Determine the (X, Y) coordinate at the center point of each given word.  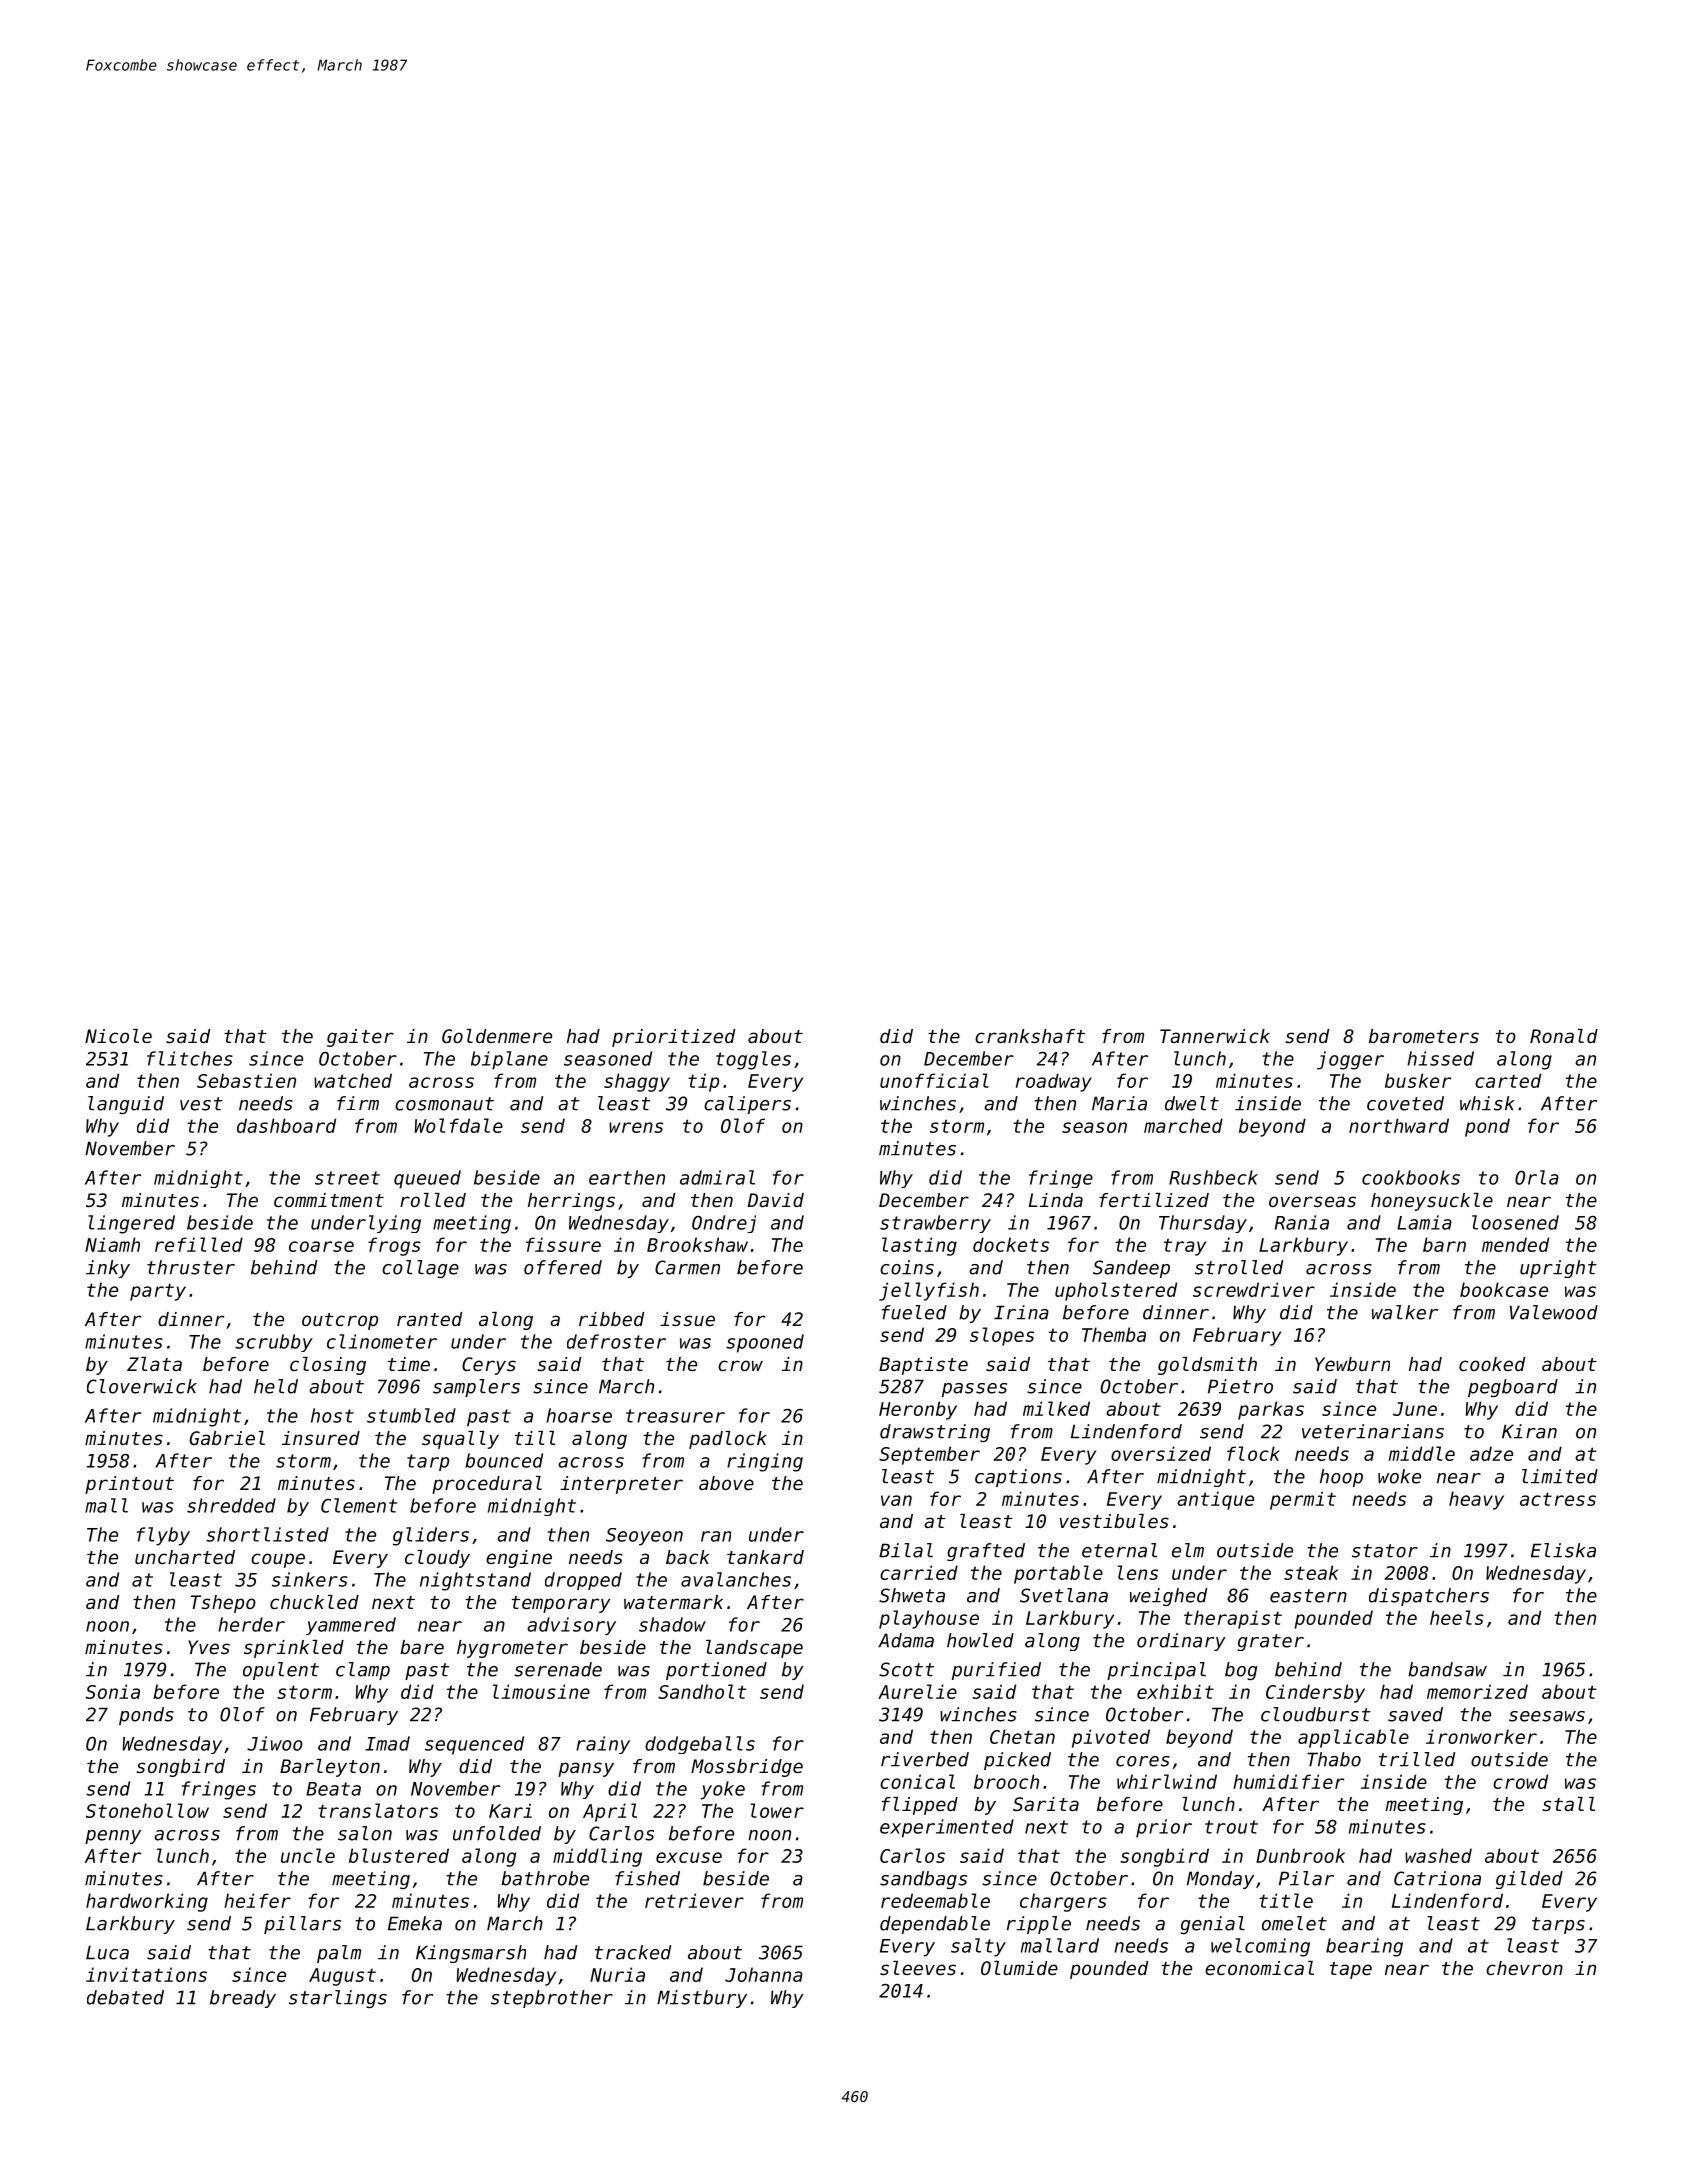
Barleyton (330, 1768)
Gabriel (227, 1438)
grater (1270, 1642)
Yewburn (1352, 1364)
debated (125, 1997)
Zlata (154, 1364)
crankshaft (1030, 1036)
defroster (616, 1341)
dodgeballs (700, 1745)
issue (687, 1319)
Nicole (118, 1036)
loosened (1515, 1222)
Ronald (1564, 1036)
